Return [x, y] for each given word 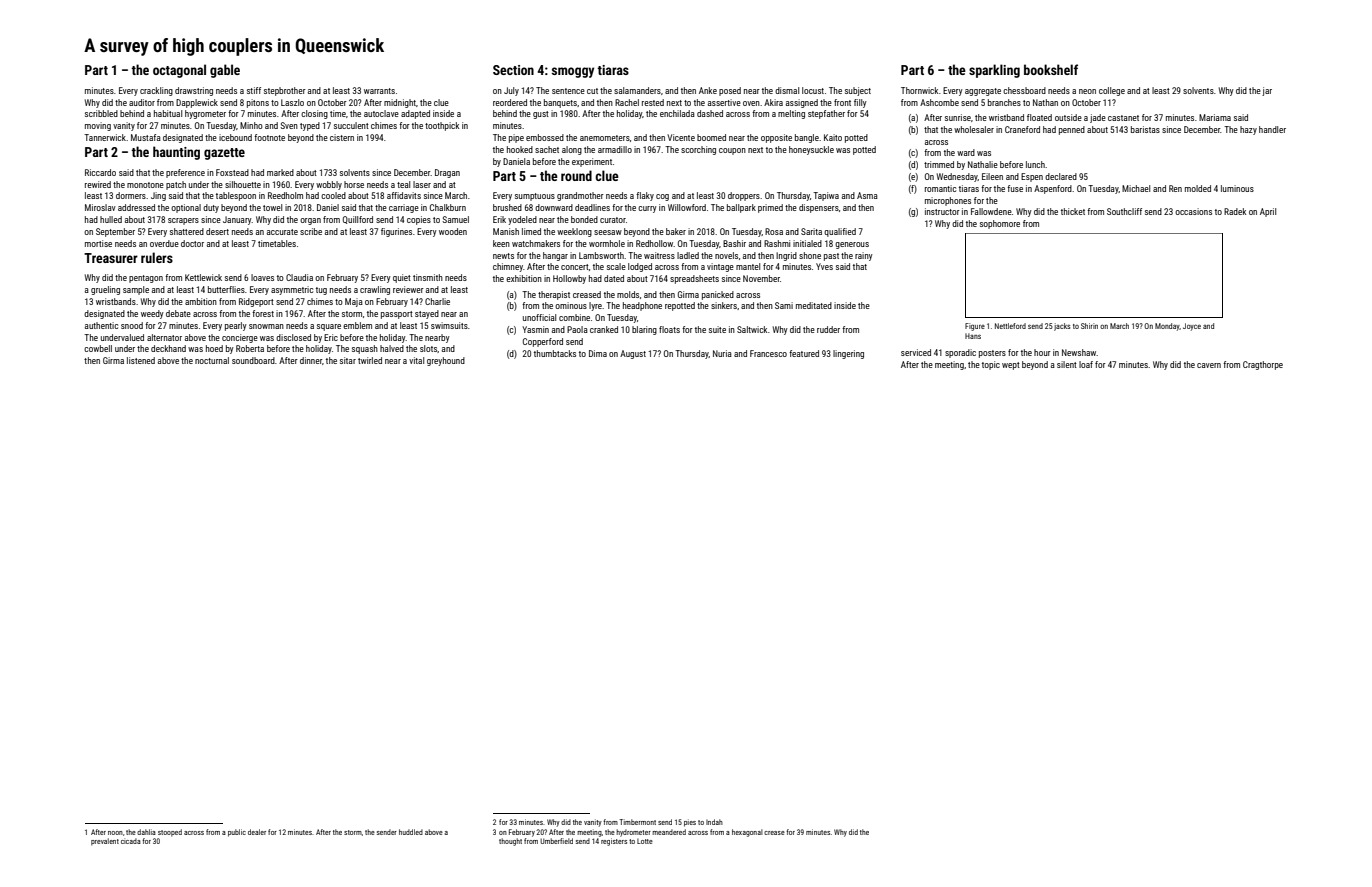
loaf [1086, 364]
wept [1011, 366]
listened [141, 360]
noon [115, 833]
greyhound [446, 361]
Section [513, 70]
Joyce [1192, 327]
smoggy [573, 72]
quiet [402, 278]
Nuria [722, 353]
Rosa [774, 231]
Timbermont [637, 822]
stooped [170, 833]
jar [1267, 91]
